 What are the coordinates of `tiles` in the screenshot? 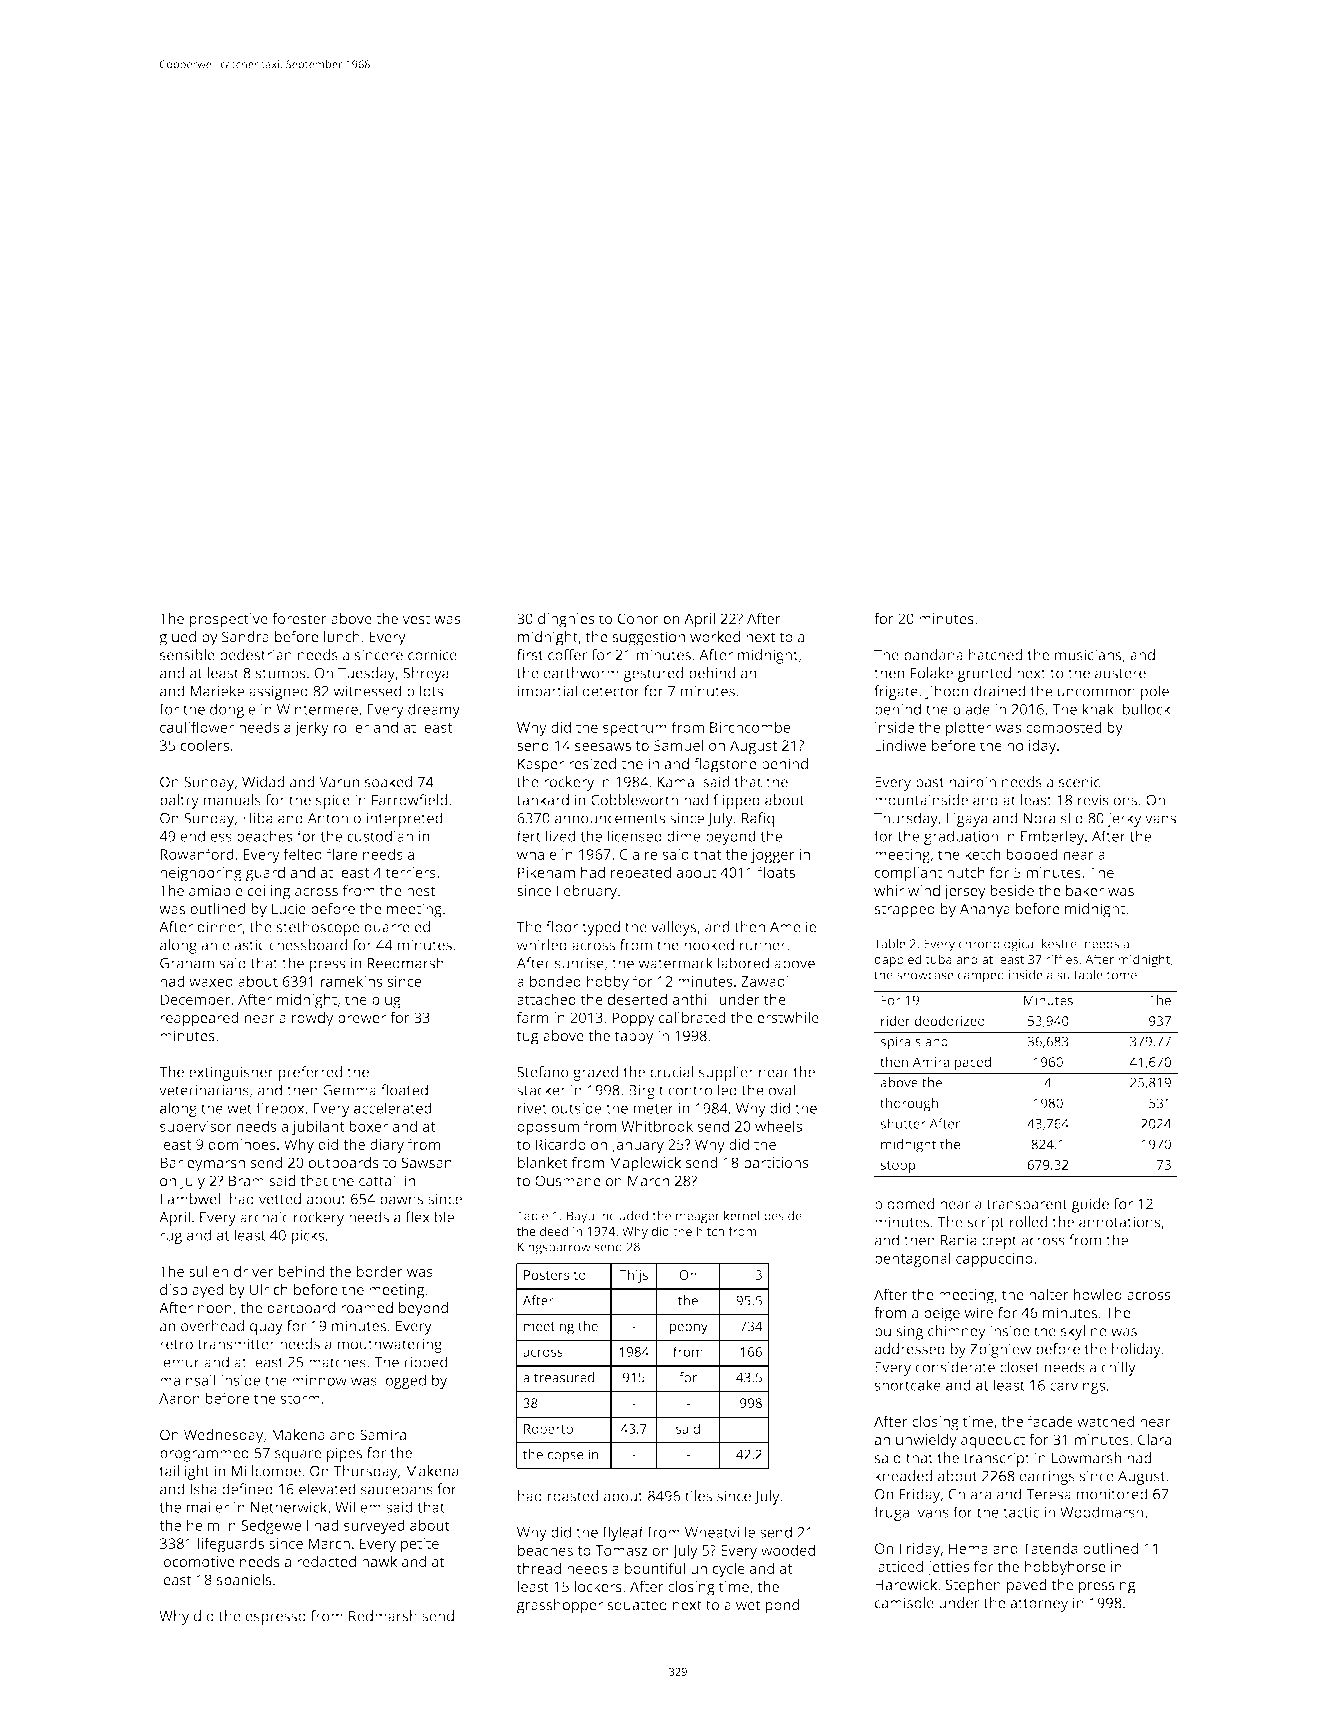 It's located at (698, 1496).
